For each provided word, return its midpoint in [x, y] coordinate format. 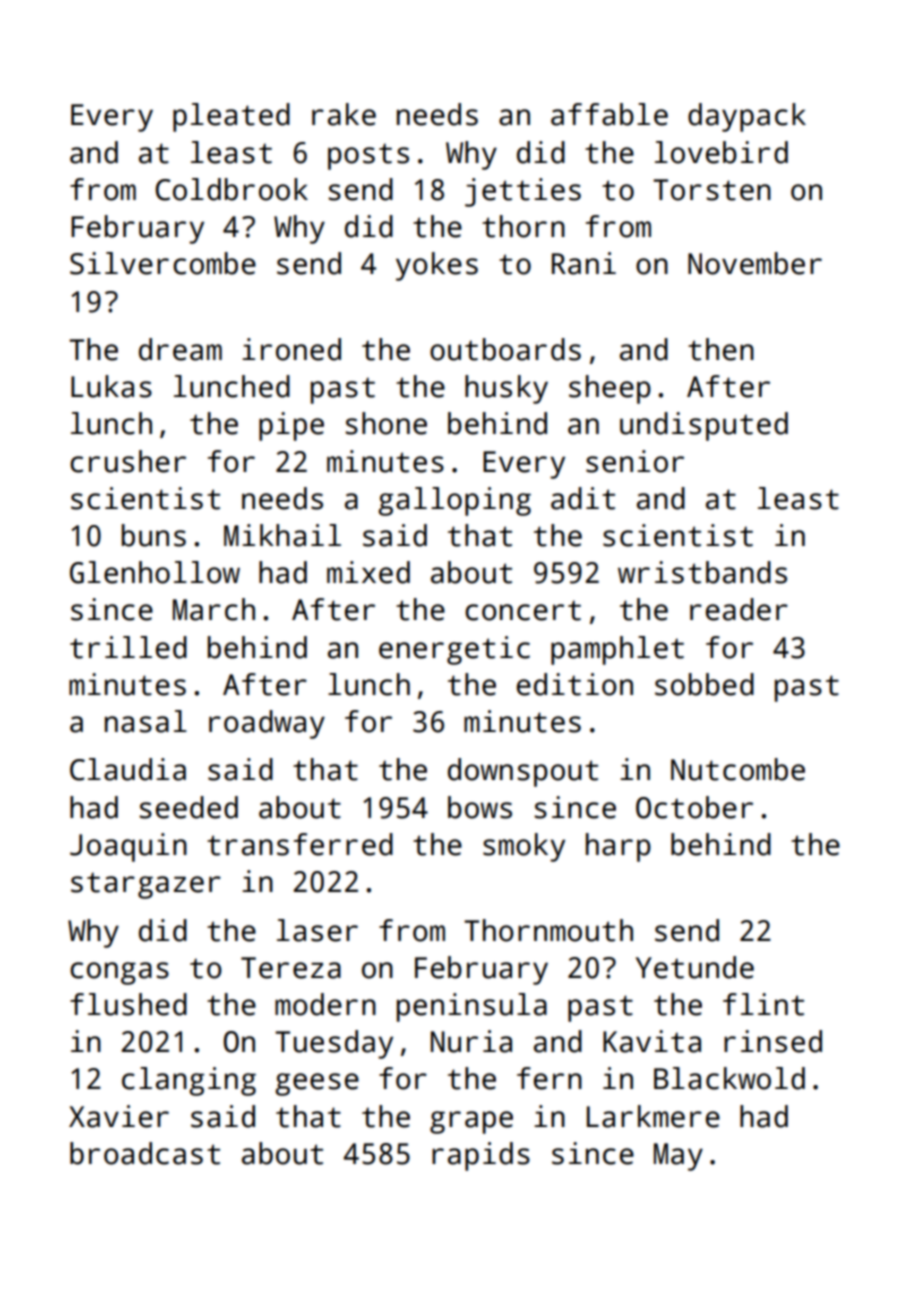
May [678, 1157]
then [721, 349]
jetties [523, 192]
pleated [231, 117]
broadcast [145, 1153]
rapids [481, 1156]
